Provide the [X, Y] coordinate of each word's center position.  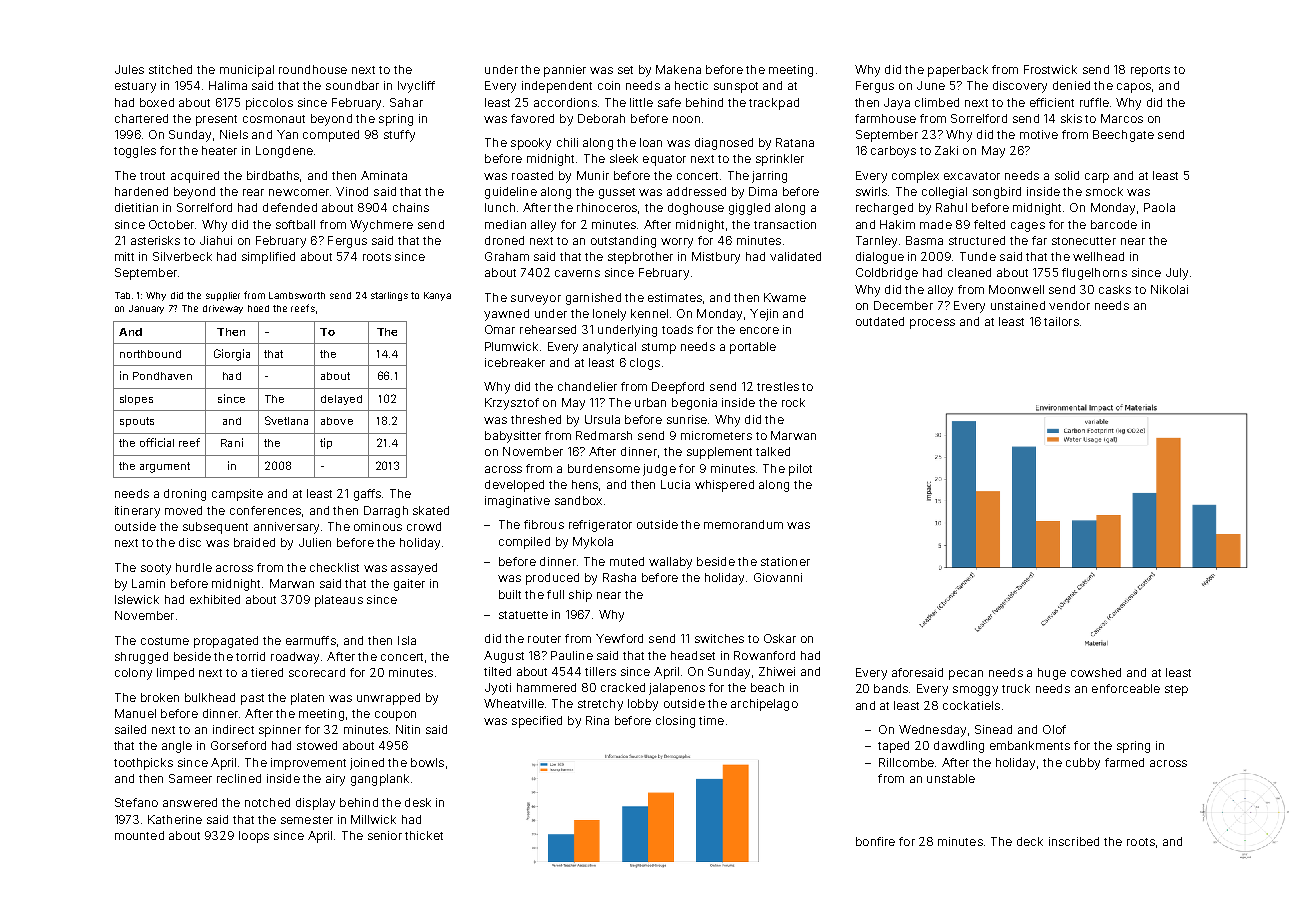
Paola [1159, 207]
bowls [427, 762]
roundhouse [313, 69]
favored [532, 118]
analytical [609, 348]
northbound [150, 354]
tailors [1061, 321]
